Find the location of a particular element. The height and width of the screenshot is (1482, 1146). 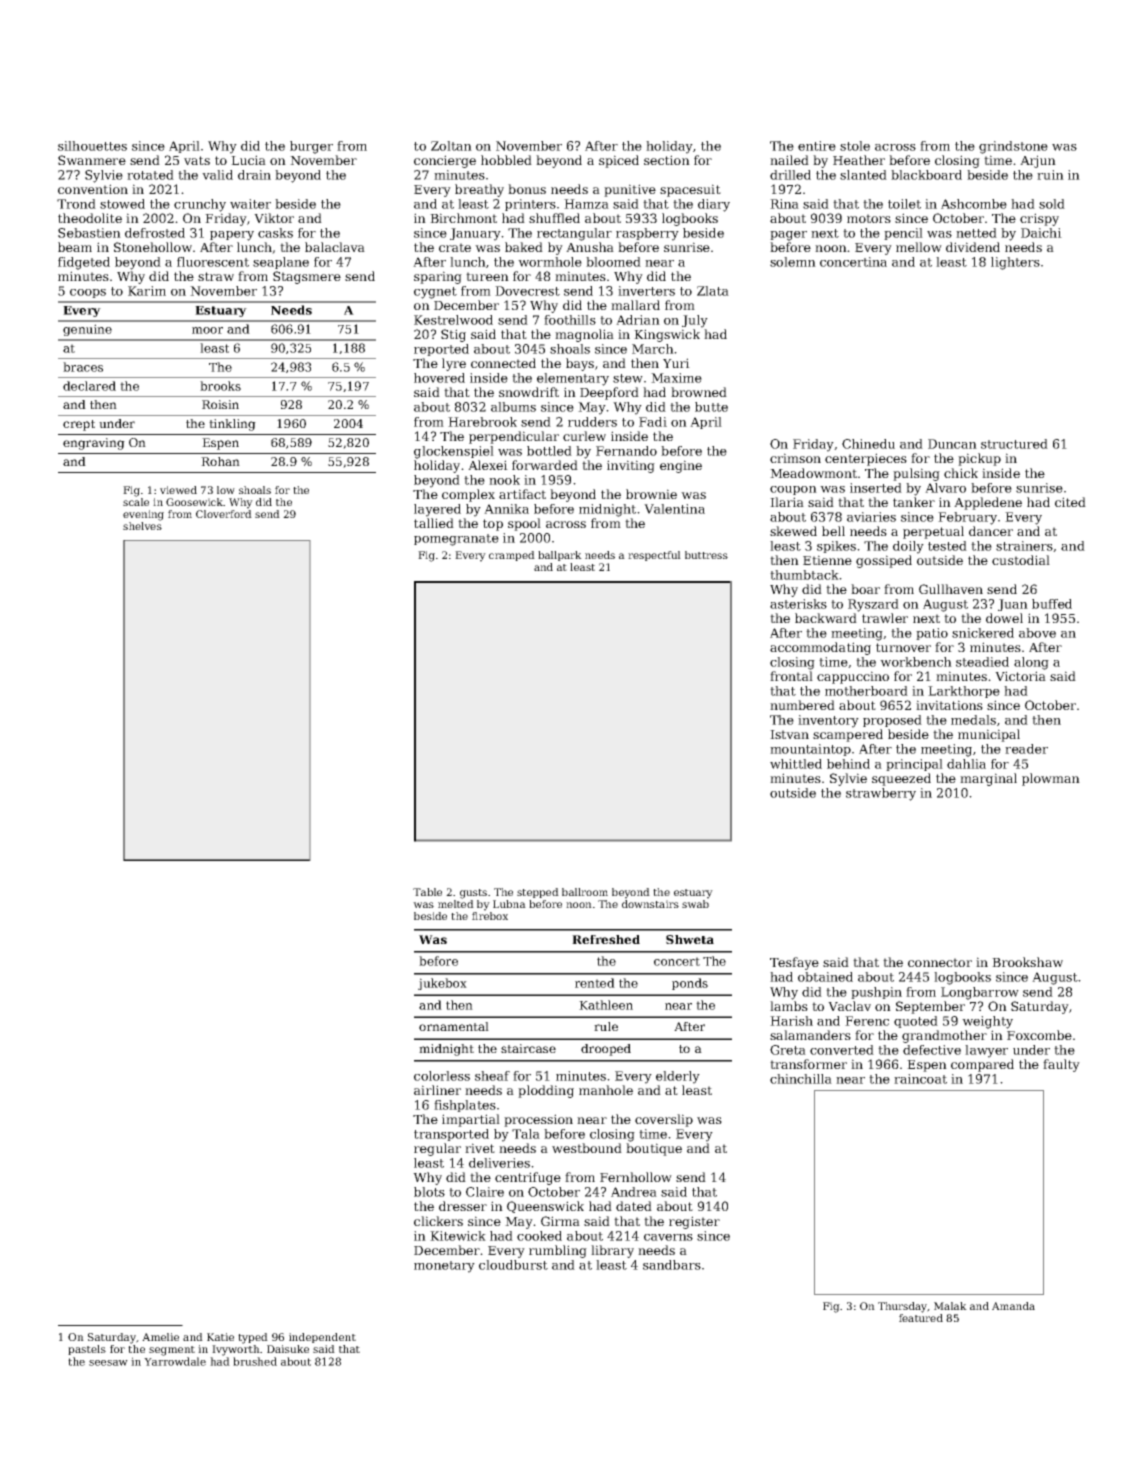

hobbled is located at coordinates (506, 160).
